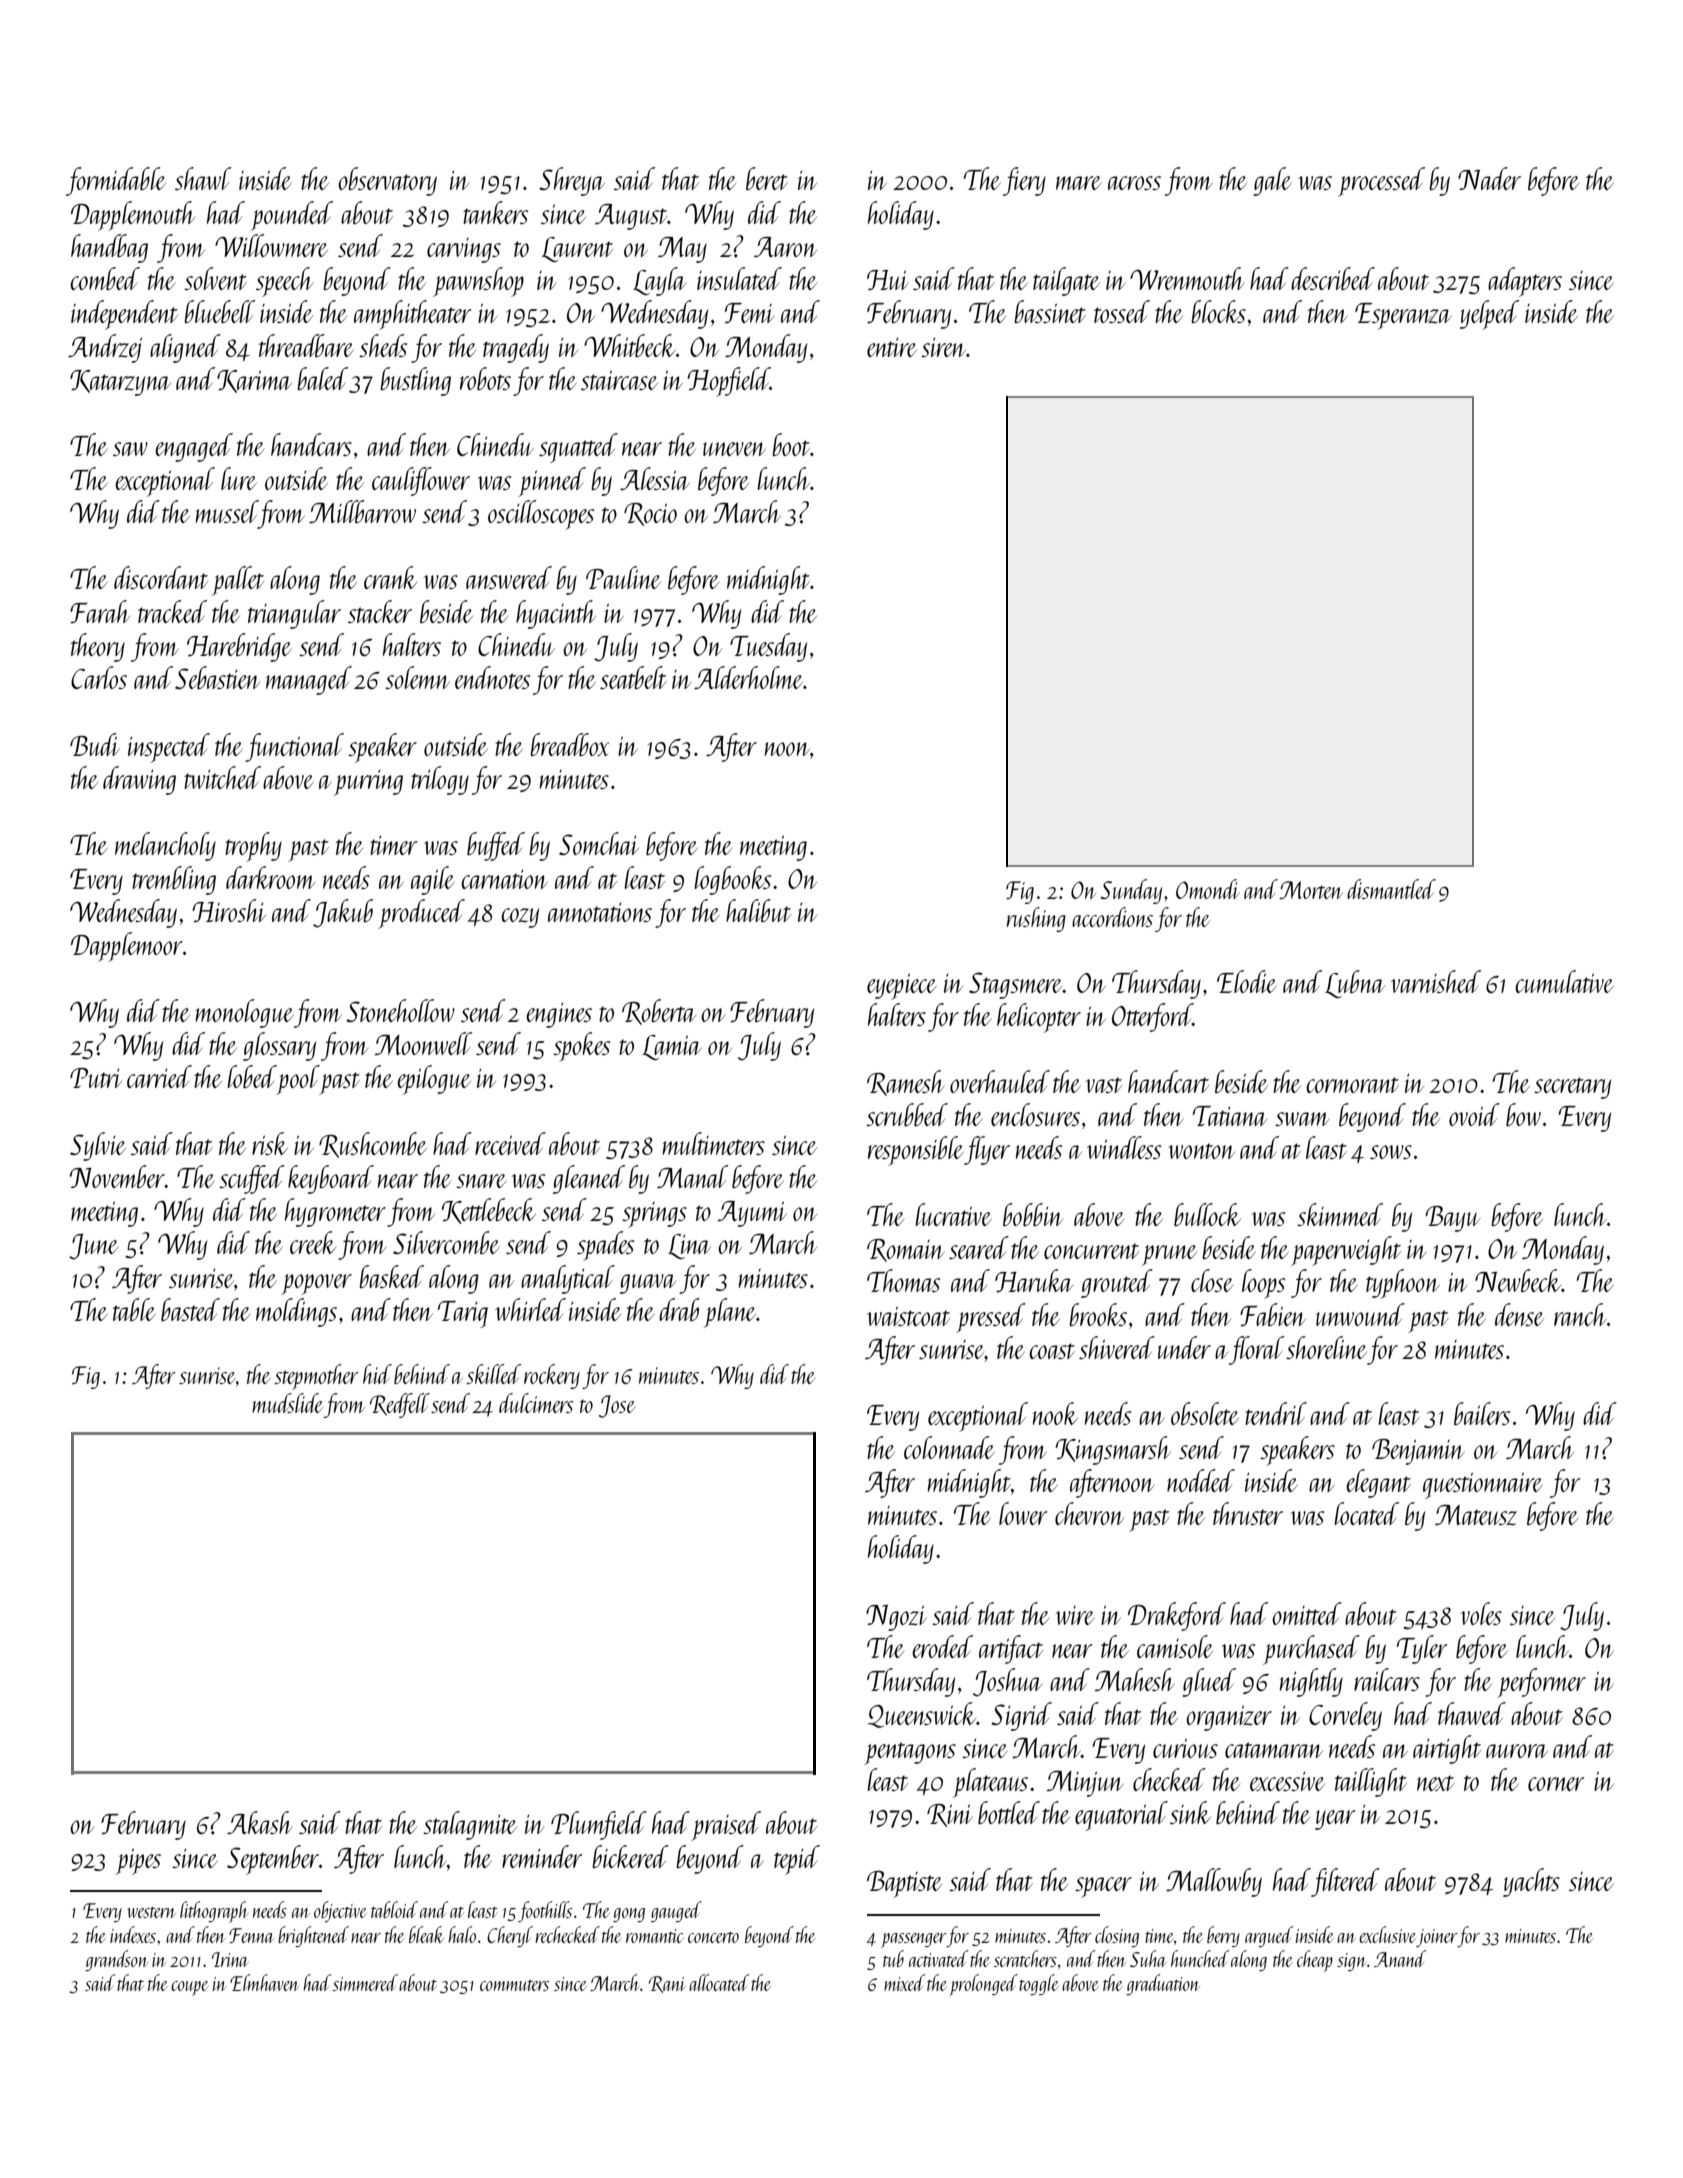 This screenshot has width=1683, height=2178. What do you see at coordinates (292, 216) in the screenshot?
I see `pounded` at bounding box center [292, 216].
